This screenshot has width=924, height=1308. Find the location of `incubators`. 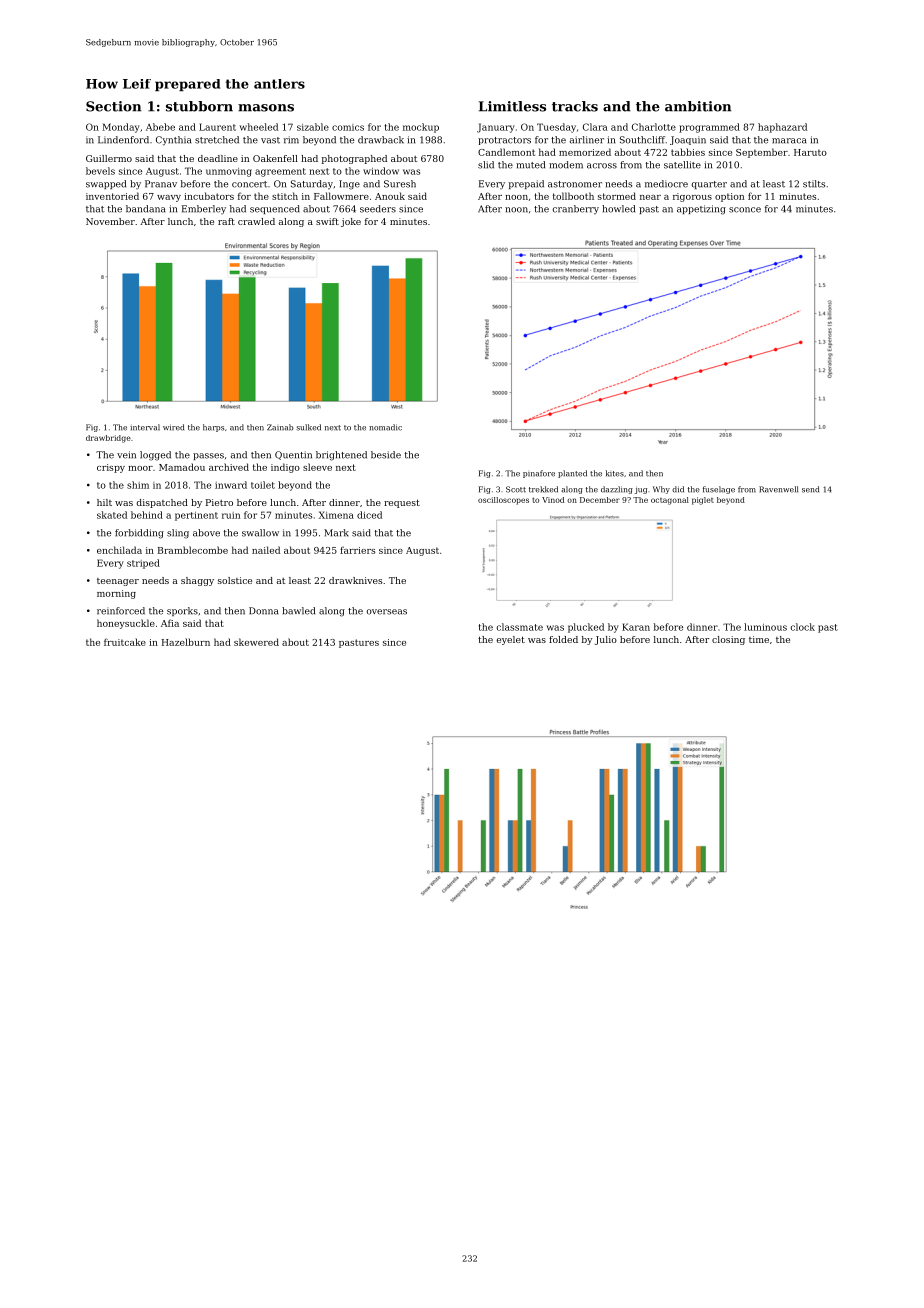

incubators is located at coordinates (209, 196).
